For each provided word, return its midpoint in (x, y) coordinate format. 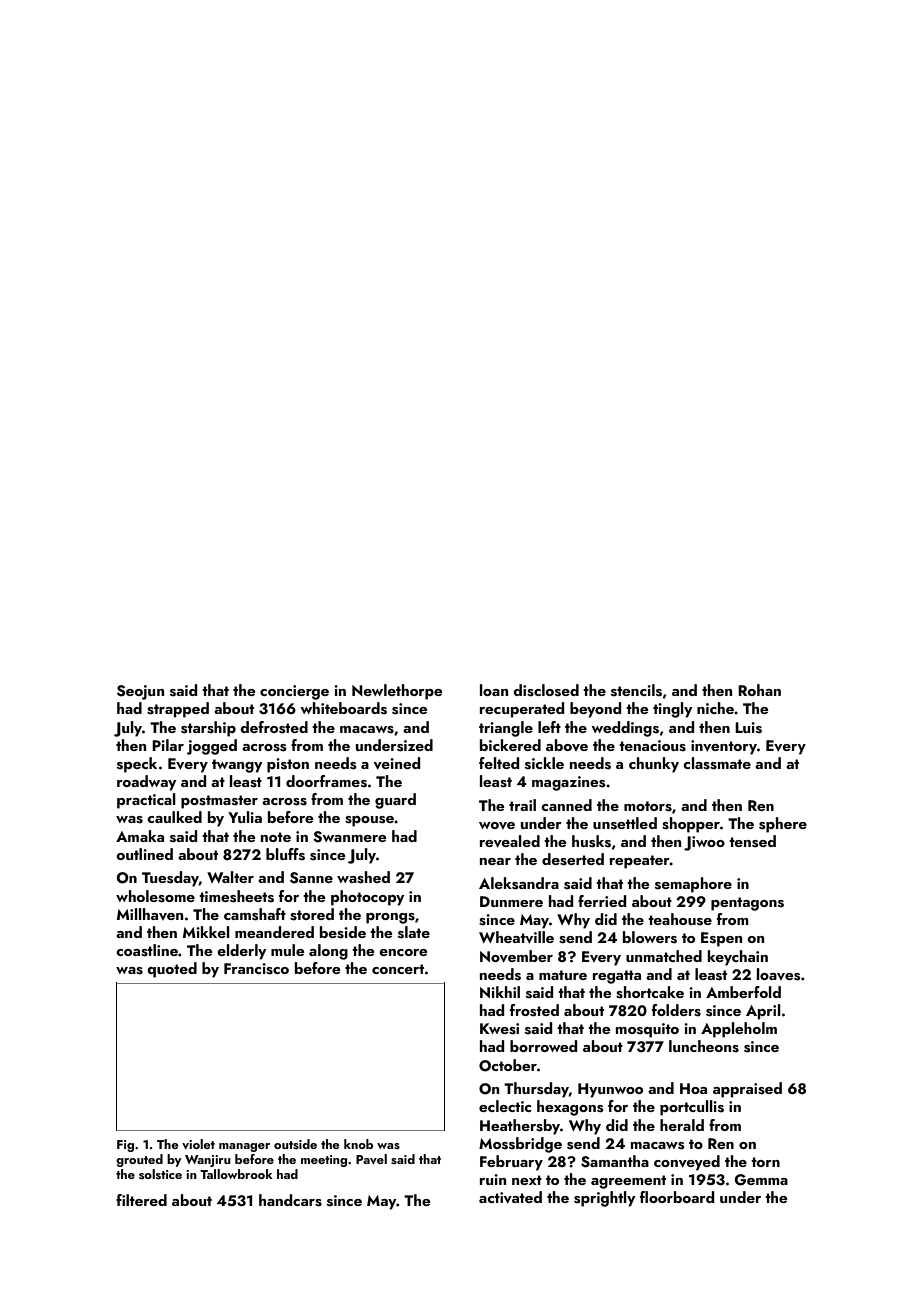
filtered (141, 1200)
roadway (146, 783)
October (508, 1065)
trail (522, 805)
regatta (617, 977)
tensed (752, 841)
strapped (178, 710)
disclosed (546, 690)
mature (563, 975)
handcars (290, 1200)
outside (295, 1144)
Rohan (759, 690)
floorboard (677, 1197)
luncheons (704, 1046)
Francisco (256, 969)
